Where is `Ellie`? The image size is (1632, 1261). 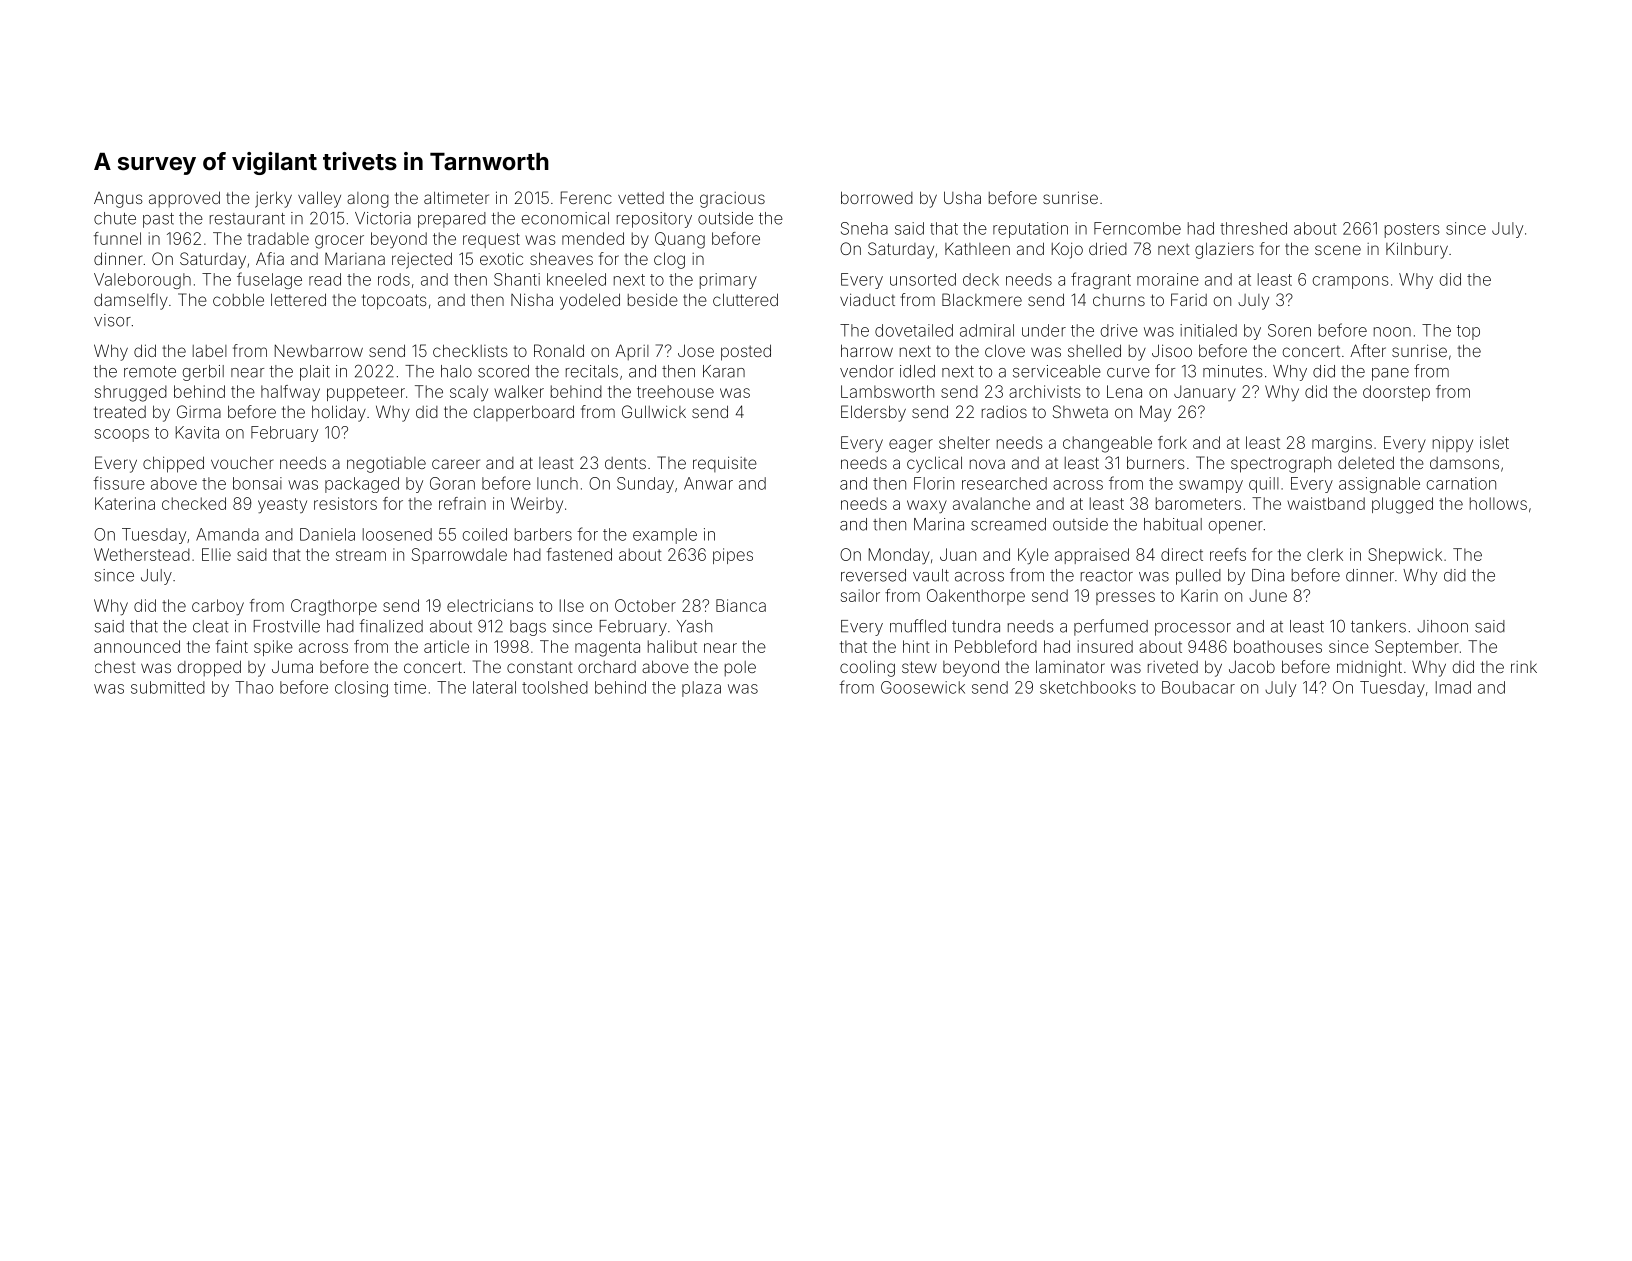 Ellie is located at coordinates (216, 554).
